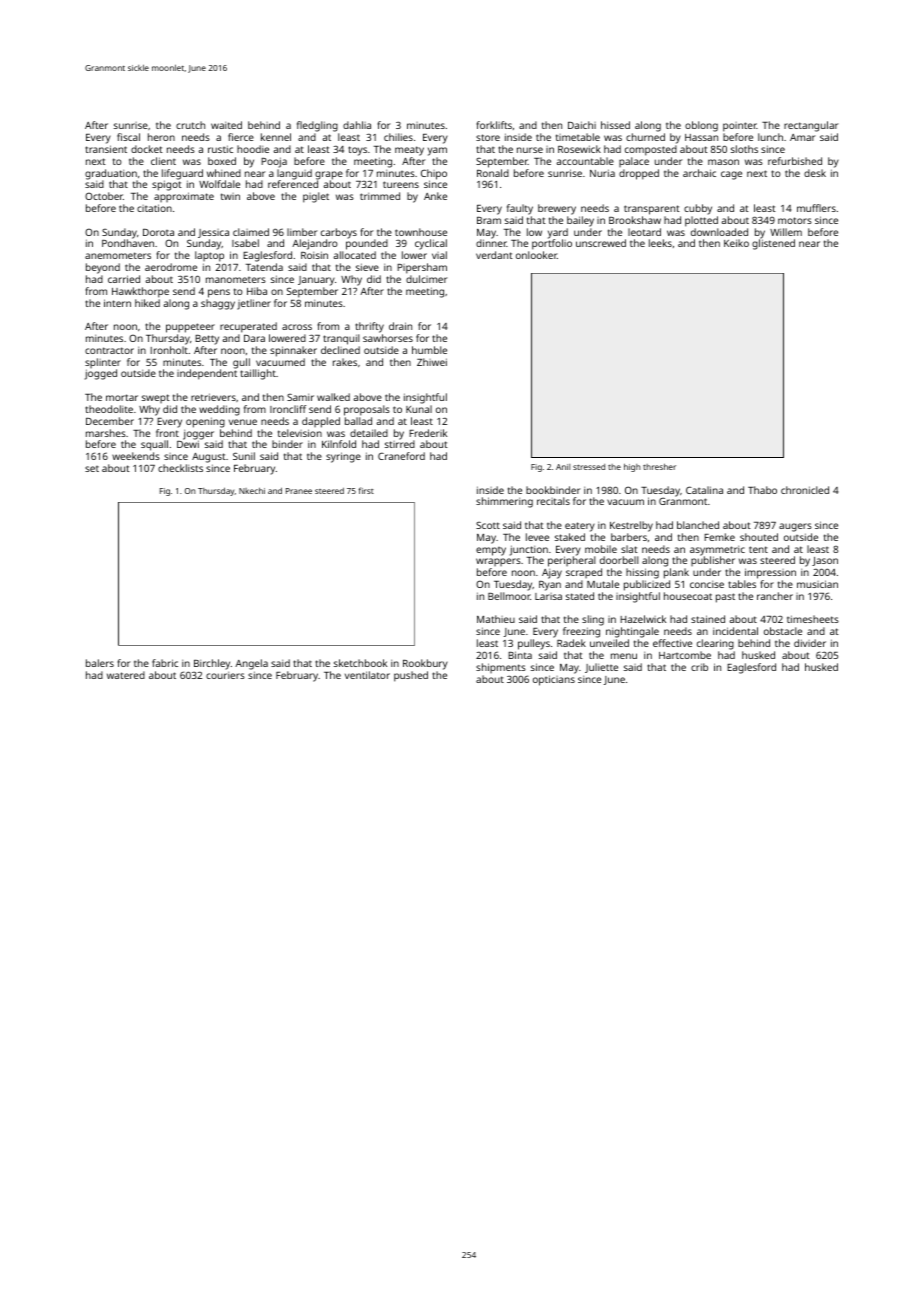  I want to click on rectangular, so click(811, 126).
